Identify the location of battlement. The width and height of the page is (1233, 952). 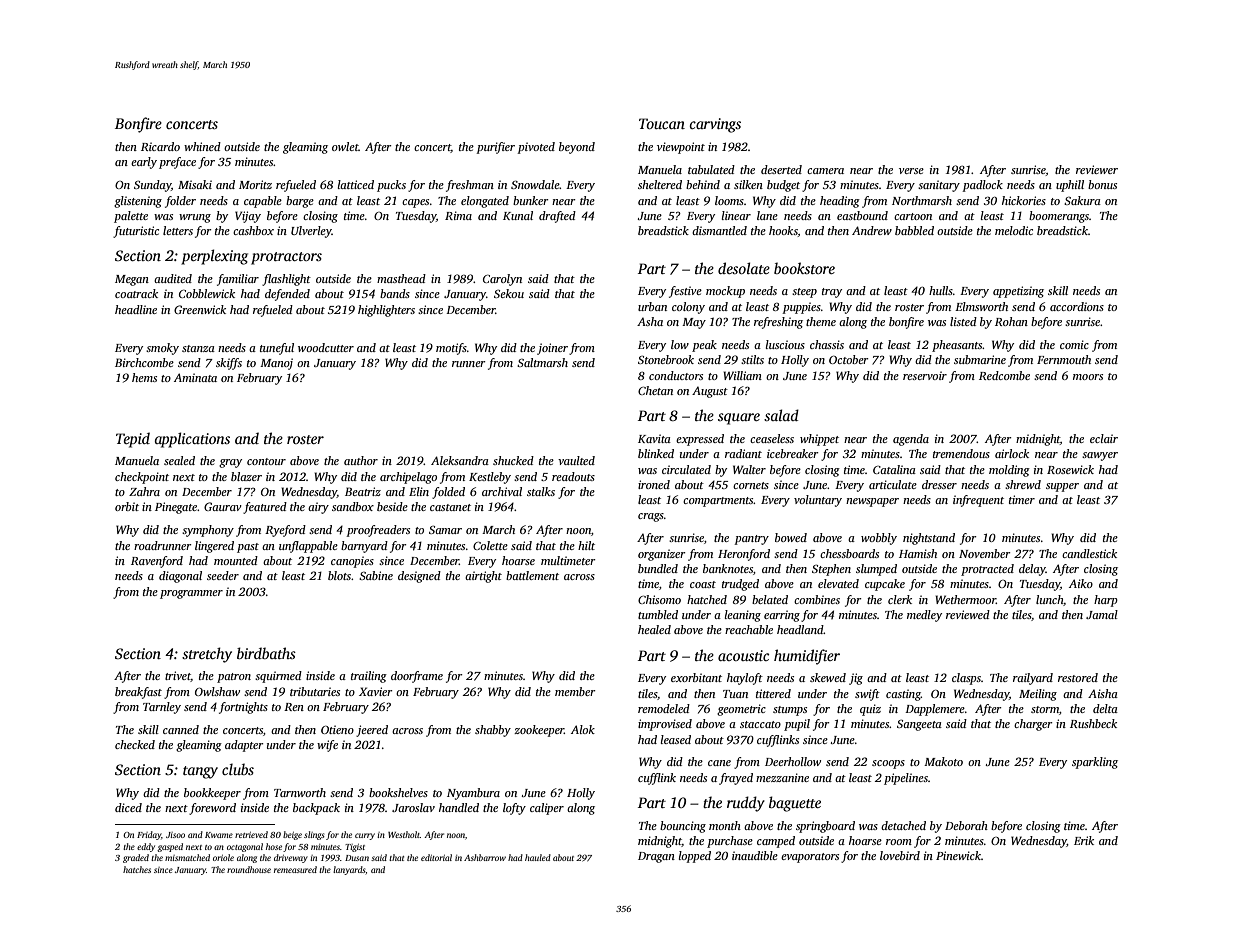
(532, 575).
